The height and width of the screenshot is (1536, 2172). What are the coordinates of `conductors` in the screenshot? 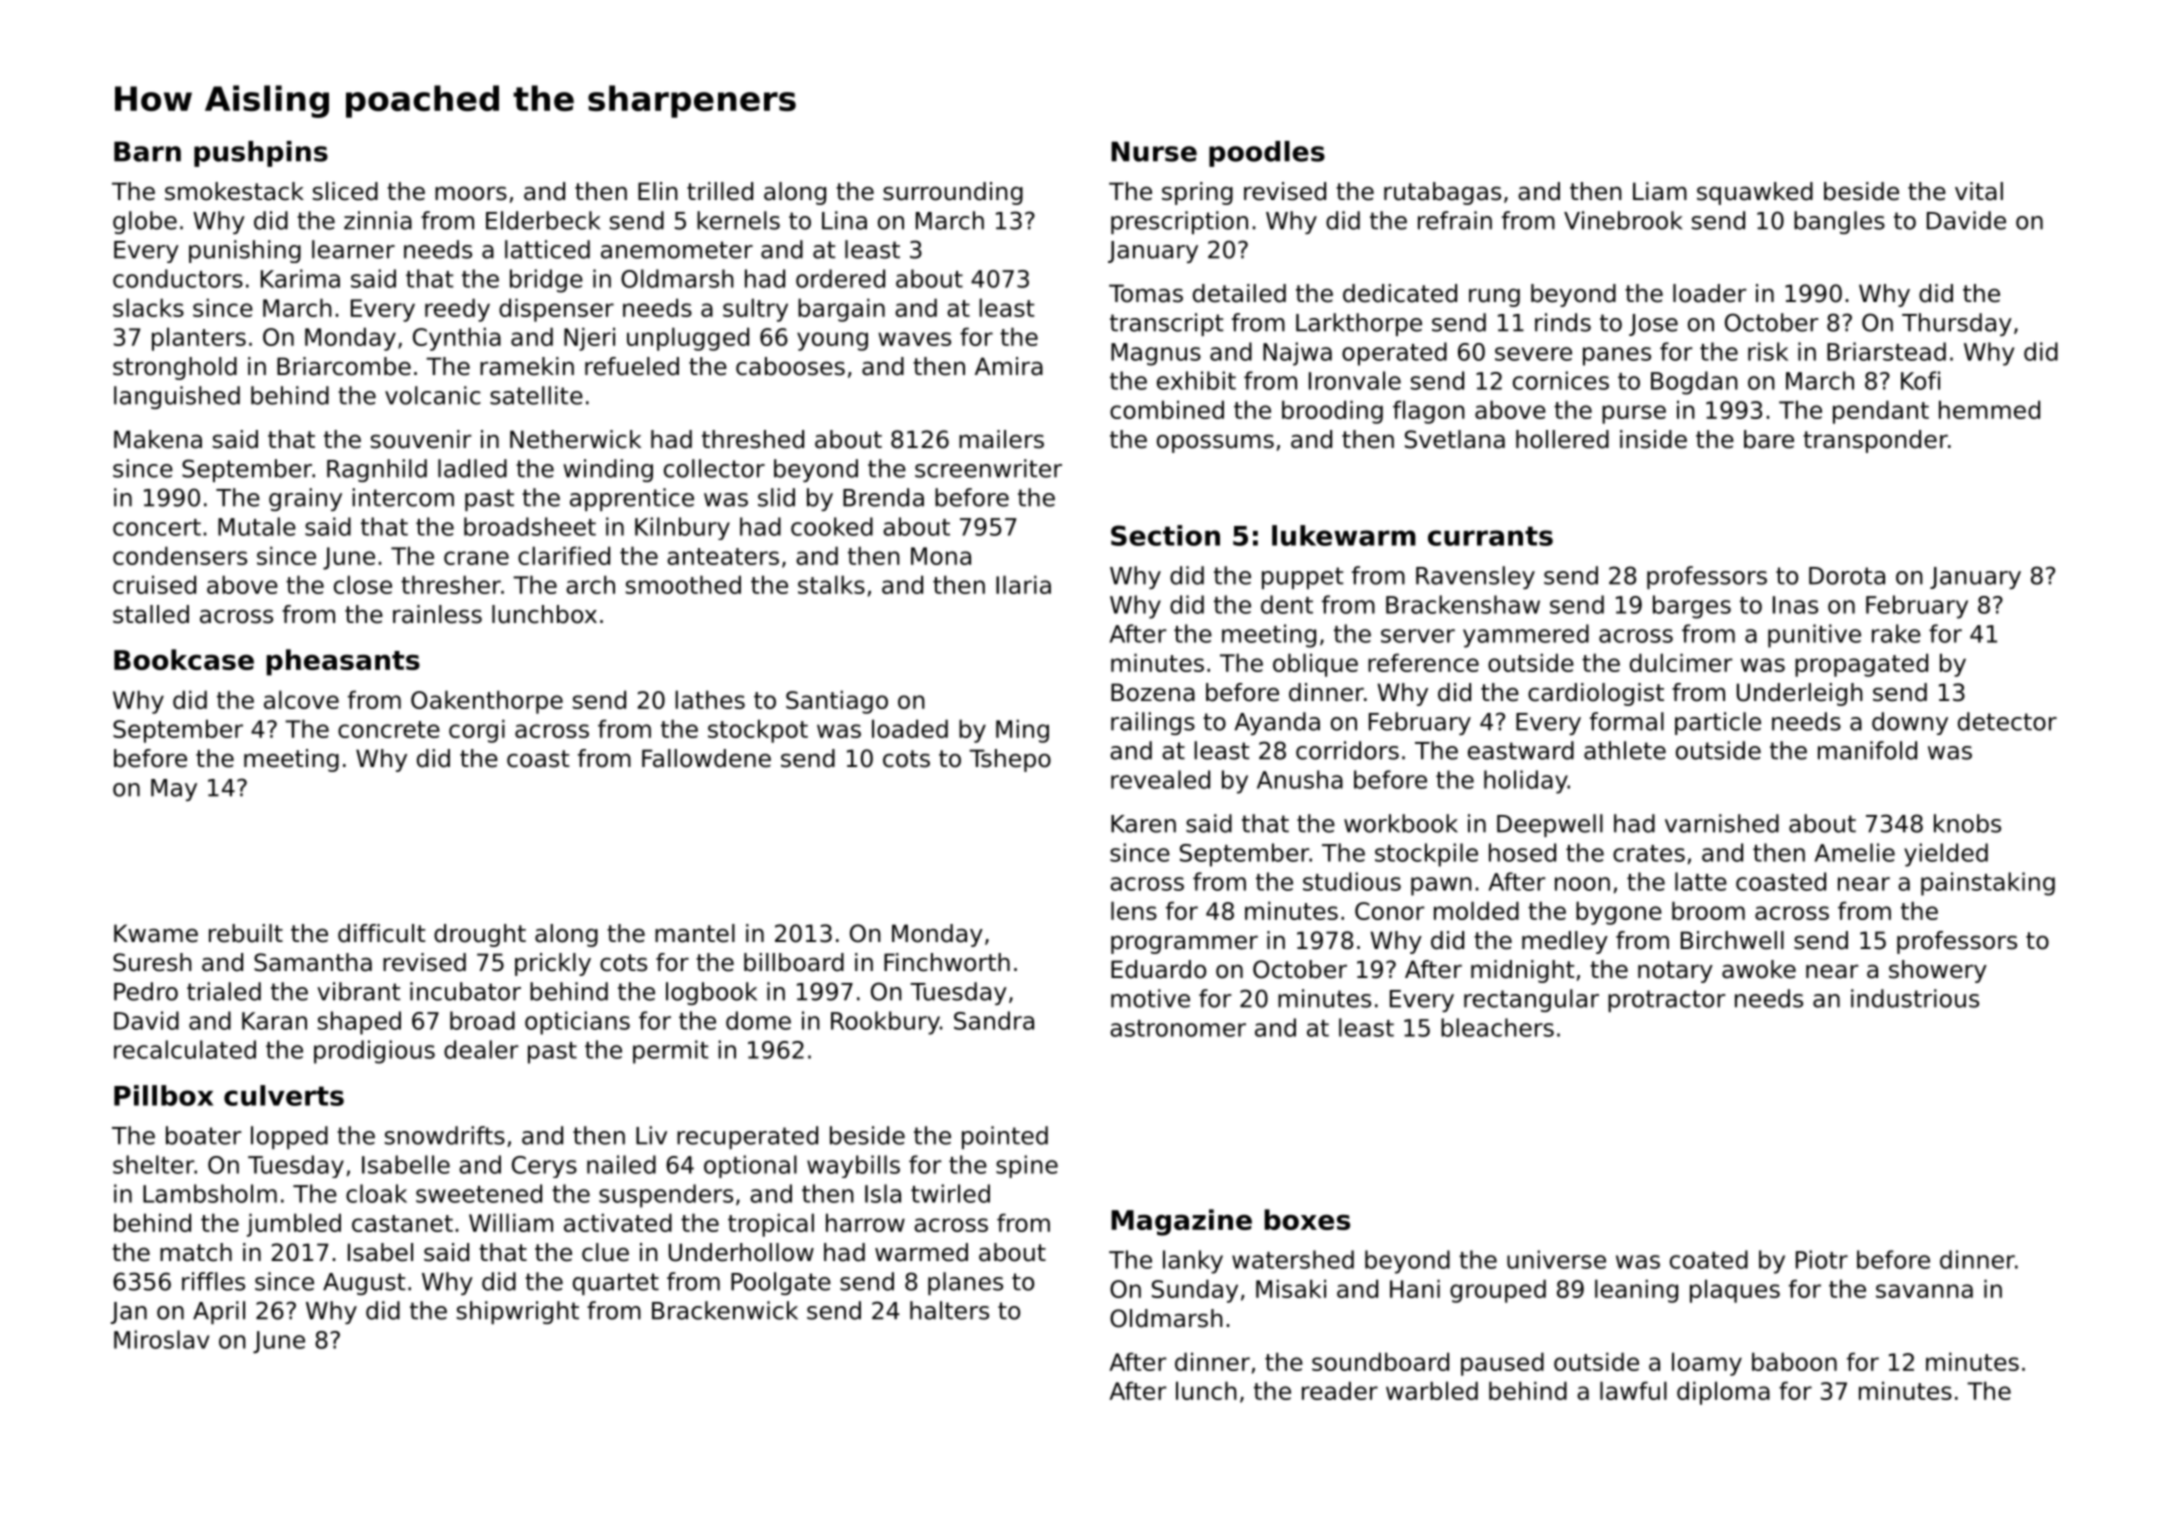 It's located at (178, 278).
